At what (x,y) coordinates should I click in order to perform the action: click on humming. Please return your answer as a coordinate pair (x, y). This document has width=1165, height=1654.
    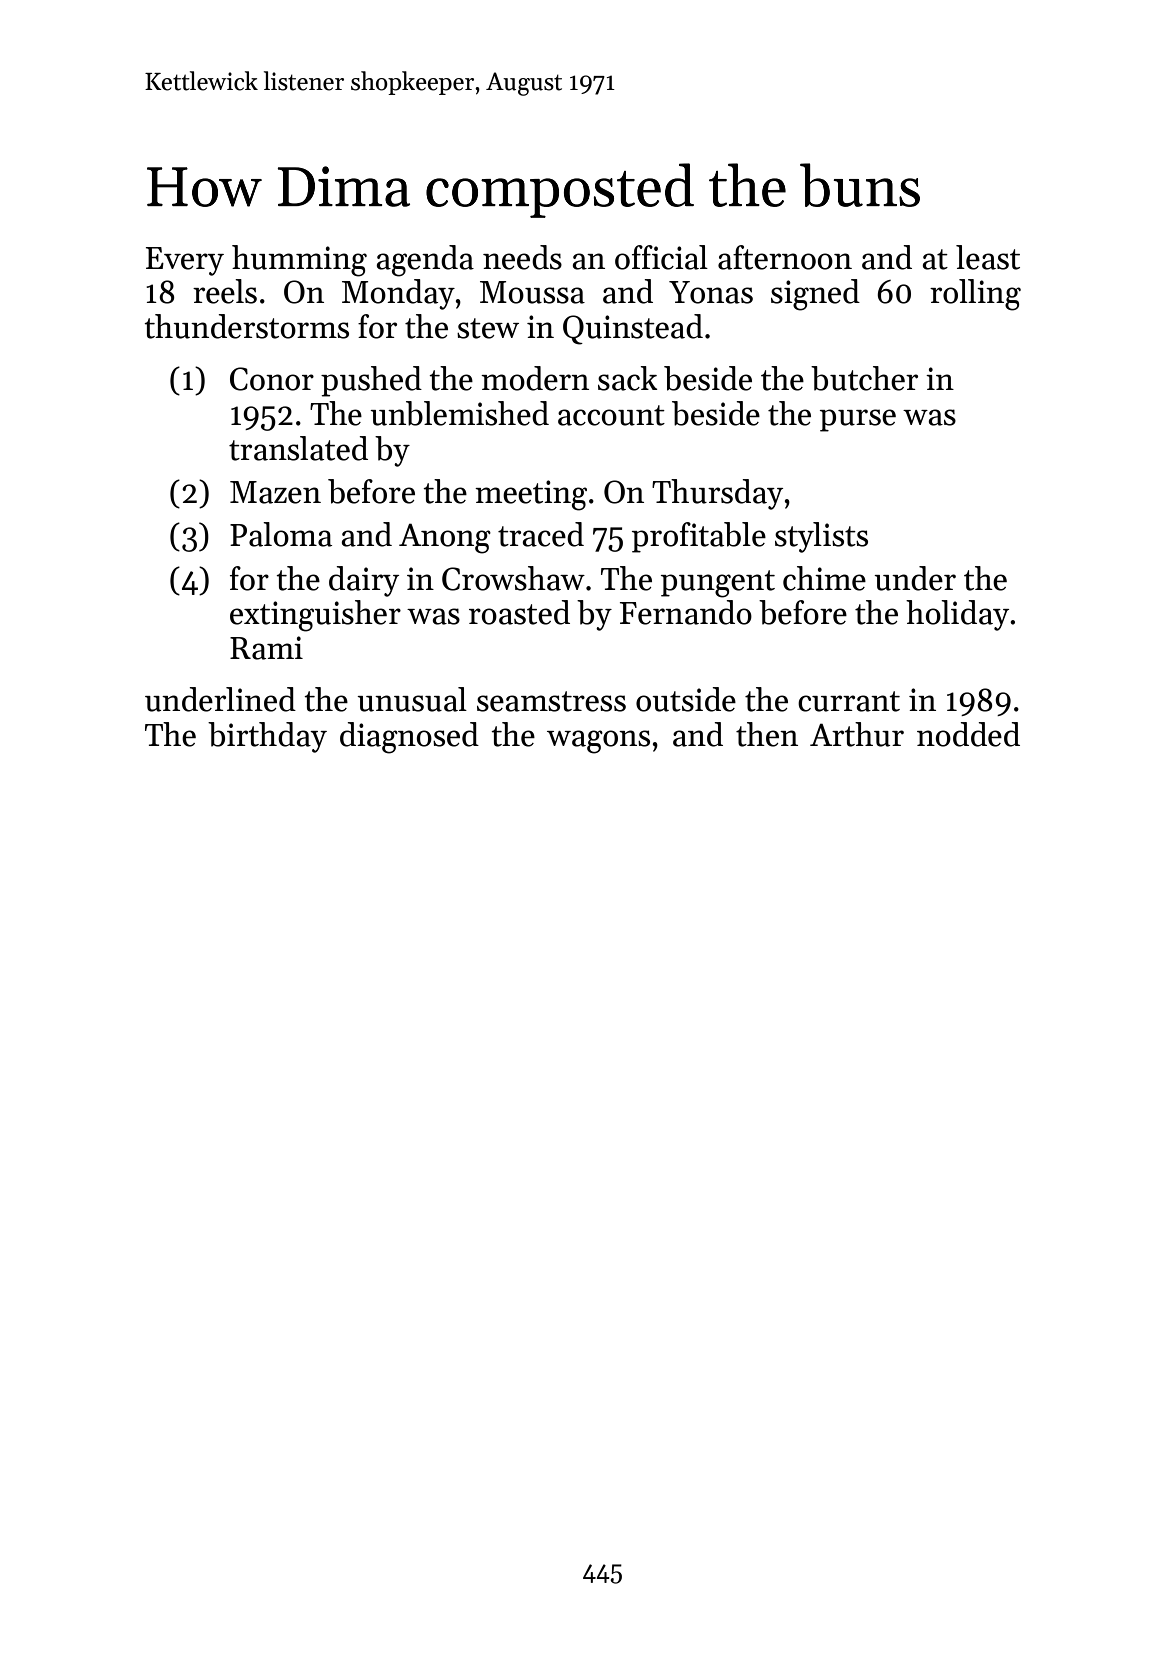
    Looking at the image, I should click on (299, 261).
